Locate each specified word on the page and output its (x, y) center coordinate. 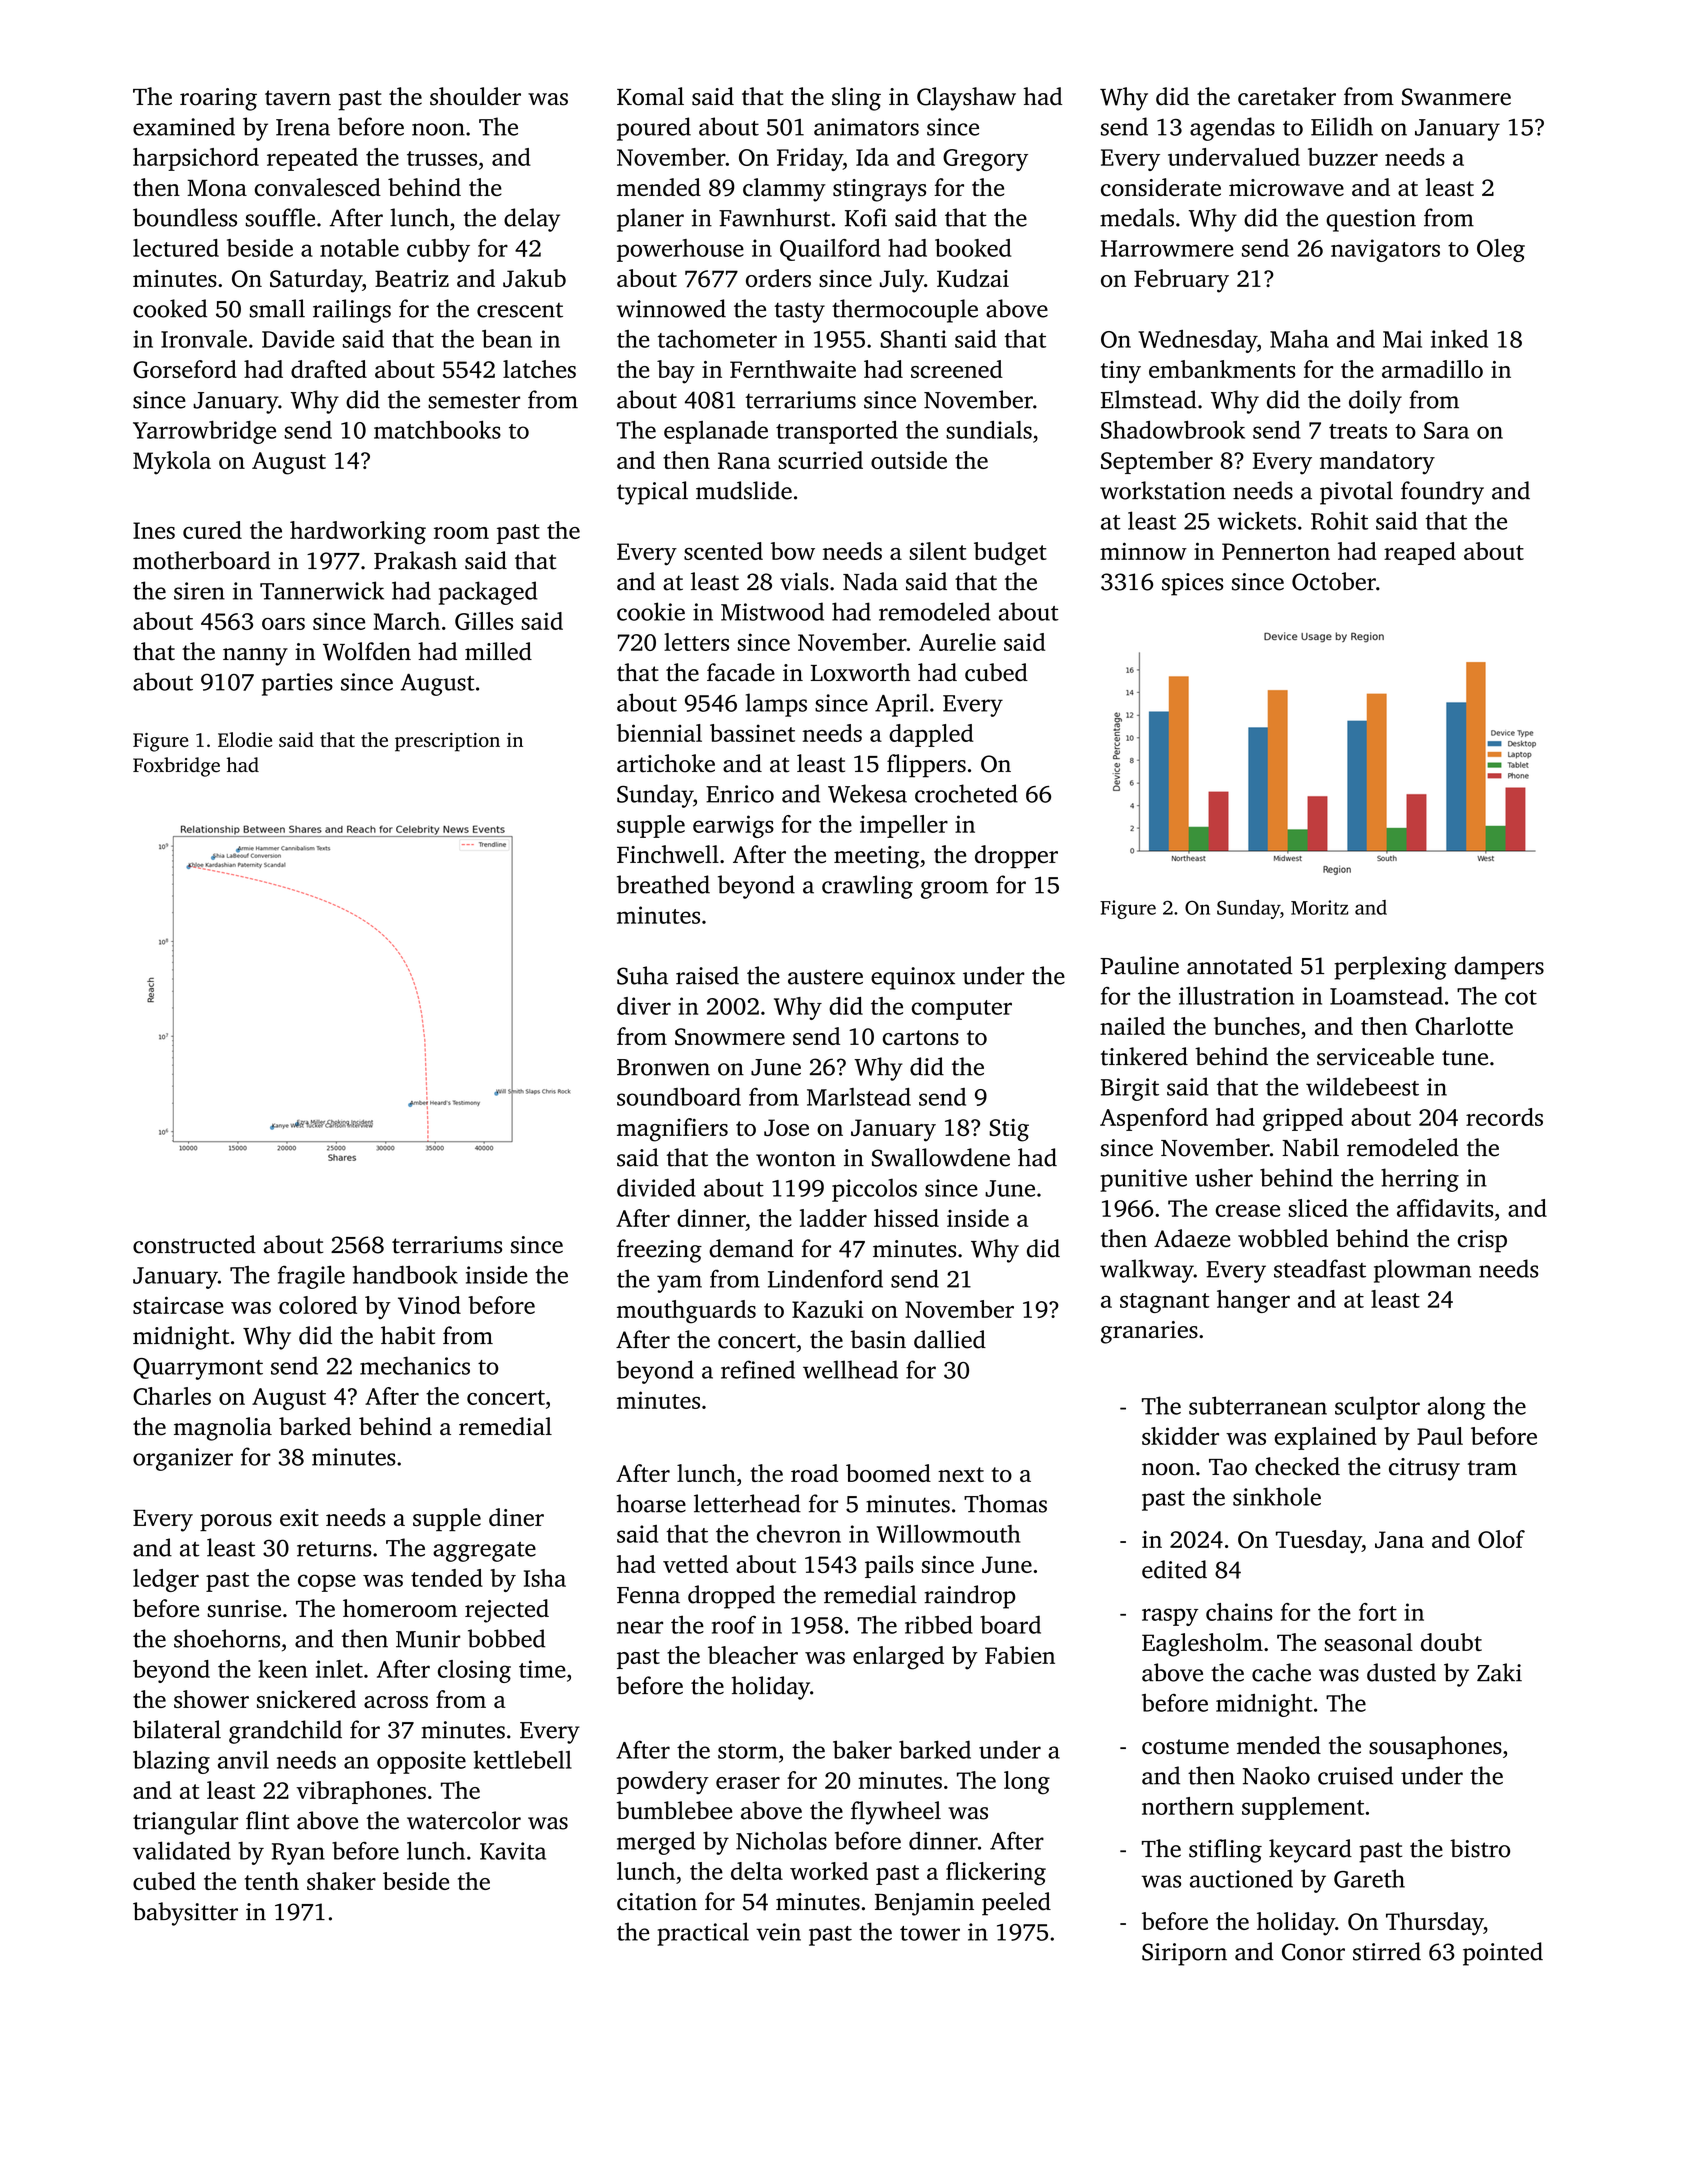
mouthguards (686, 1312)
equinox (913, 978)
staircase (178, 1305)
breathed (663, 884)
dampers (1499, 968)
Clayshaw (966, 99)
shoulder (475, 96)
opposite (421, 1762)
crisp (1482, 1241)
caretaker (1287, 96)
